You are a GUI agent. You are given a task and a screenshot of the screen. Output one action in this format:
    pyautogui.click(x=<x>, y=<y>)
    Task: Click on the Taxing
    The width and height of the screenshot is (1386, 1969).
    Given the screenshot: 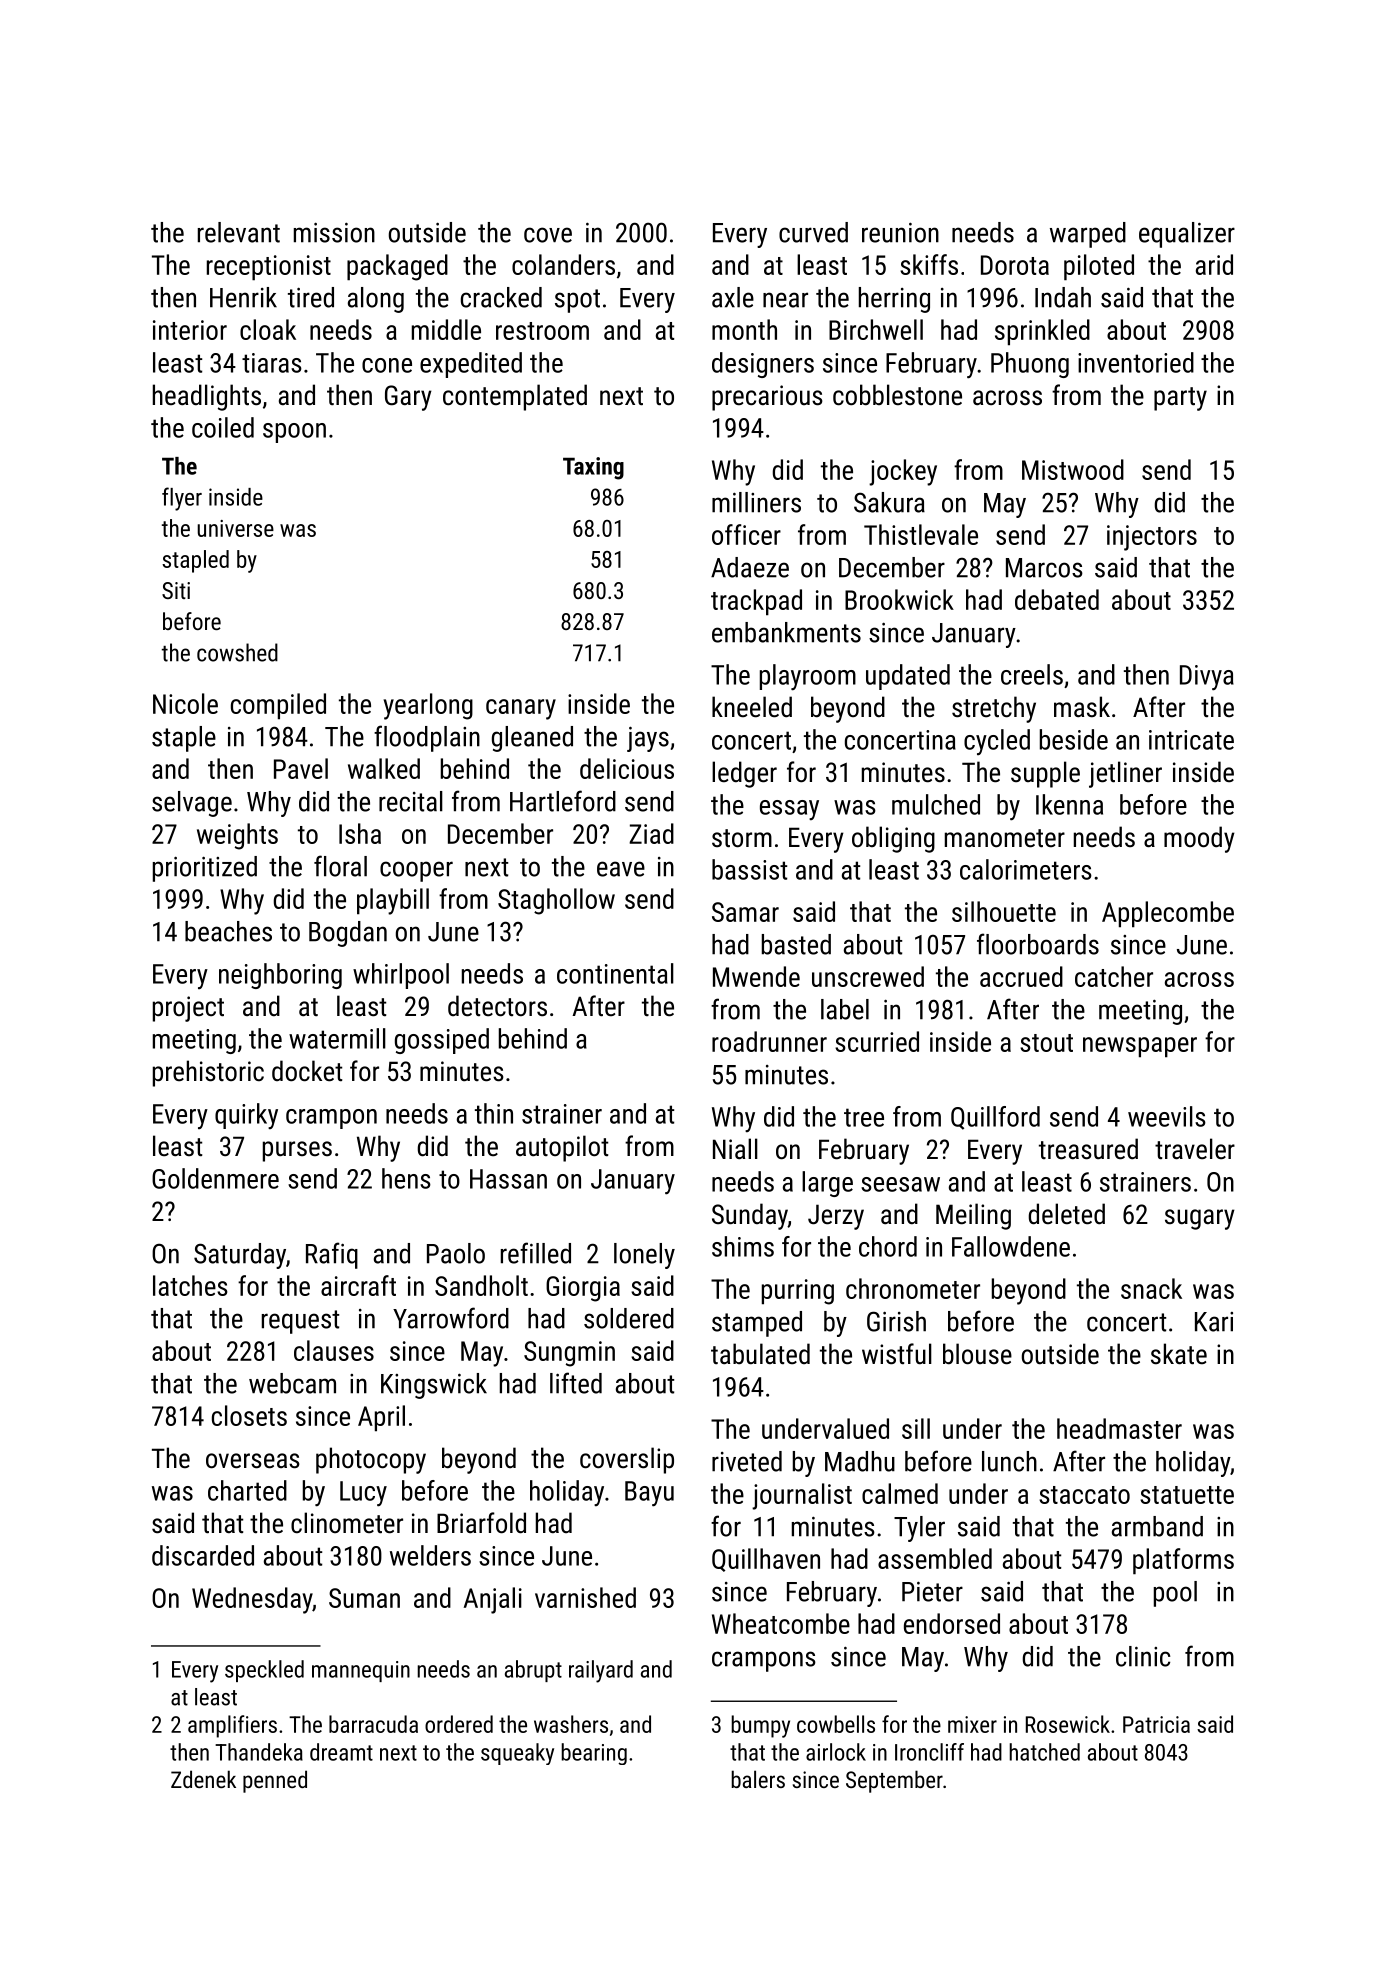 What is the action you would take?
    pyautogui.click(x=593, y=468)
